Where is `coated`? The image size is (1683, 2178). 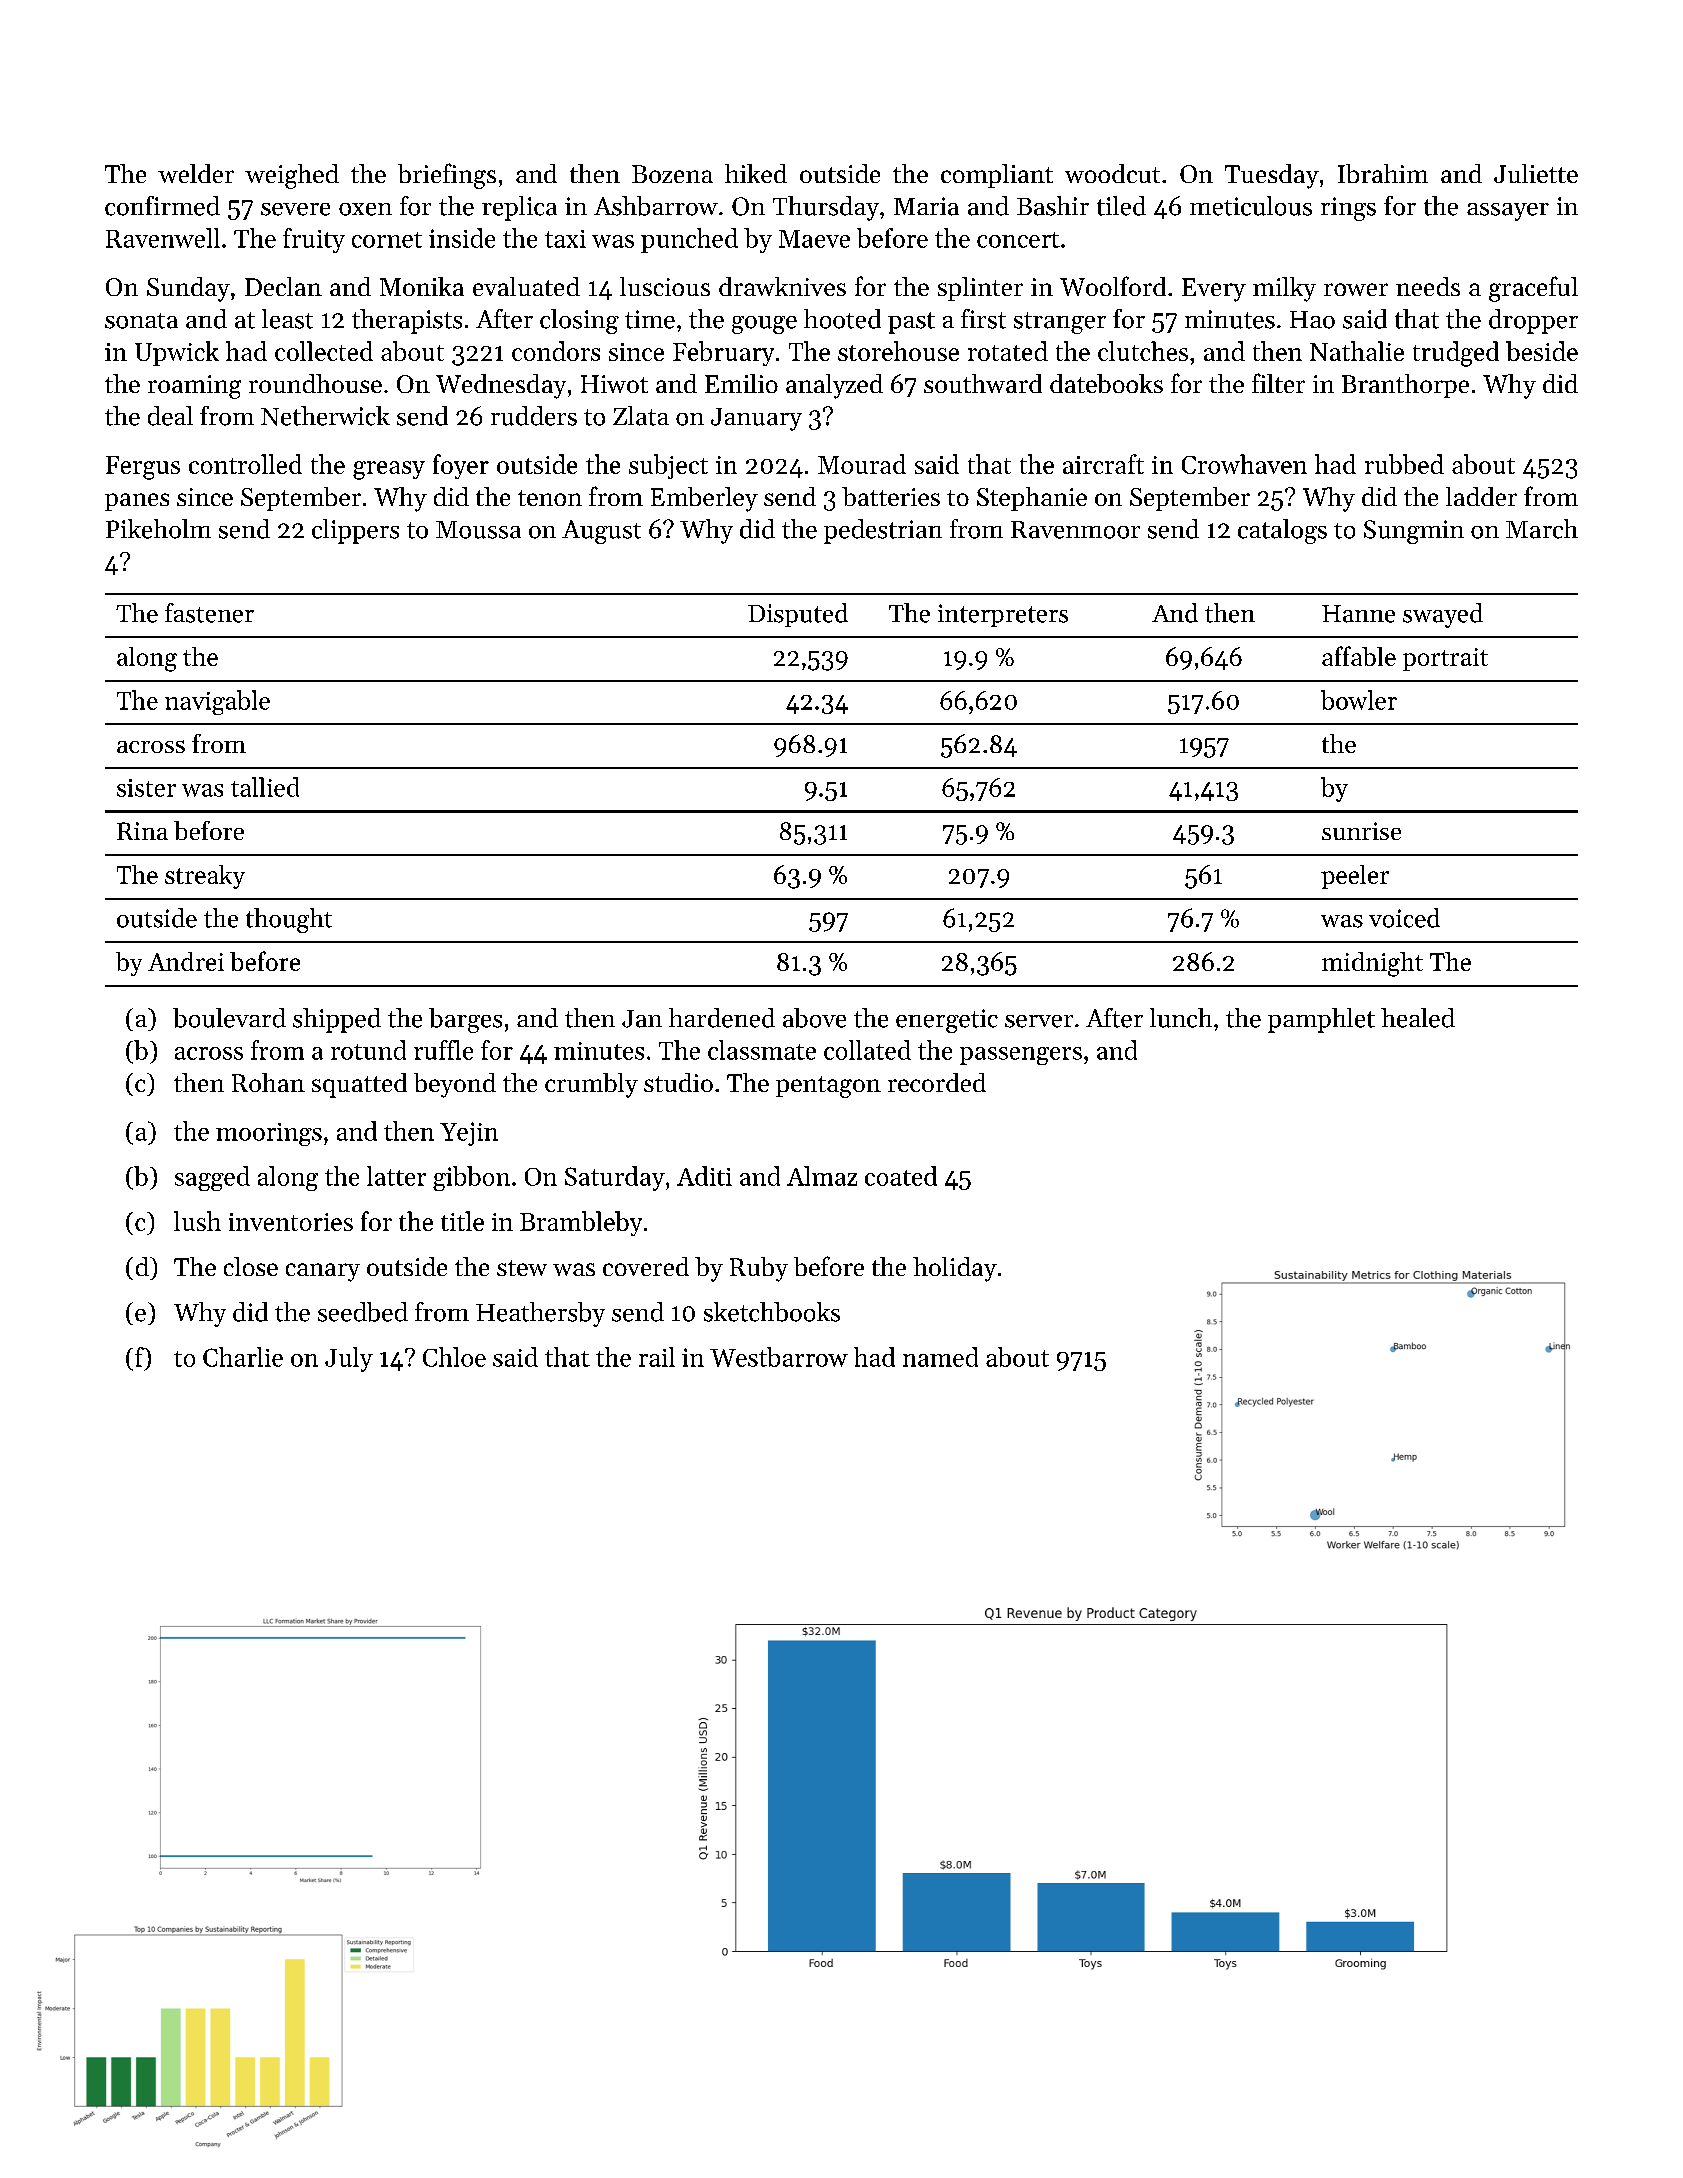
coated is located at coordinates (901, 1176).
